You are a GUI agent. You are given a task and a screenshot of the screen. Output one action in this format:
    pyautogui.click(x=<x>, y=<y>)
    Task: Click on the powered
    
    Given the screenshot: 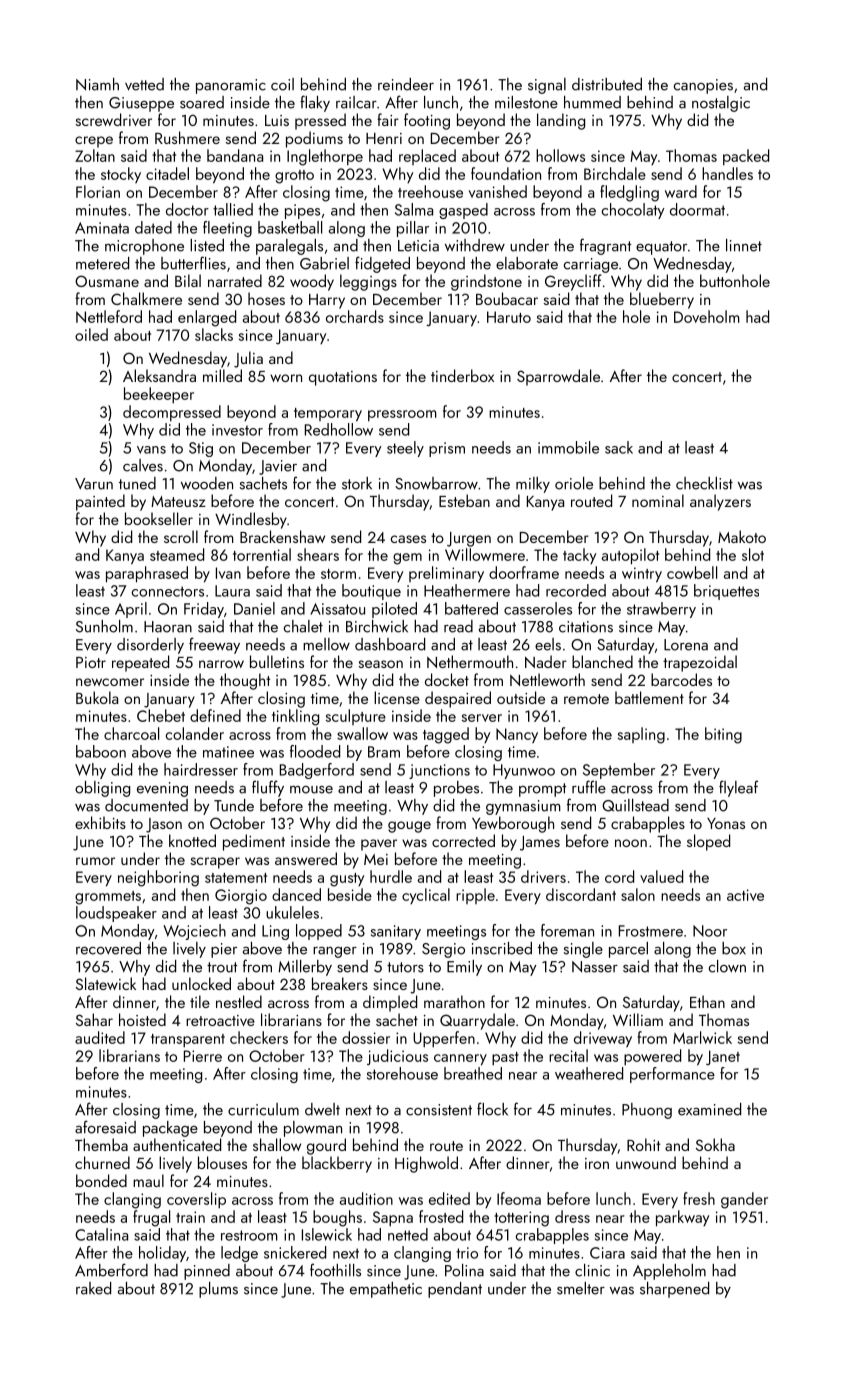 What is the action you would take?
    pyautogui.click(x=652, y=1057)
